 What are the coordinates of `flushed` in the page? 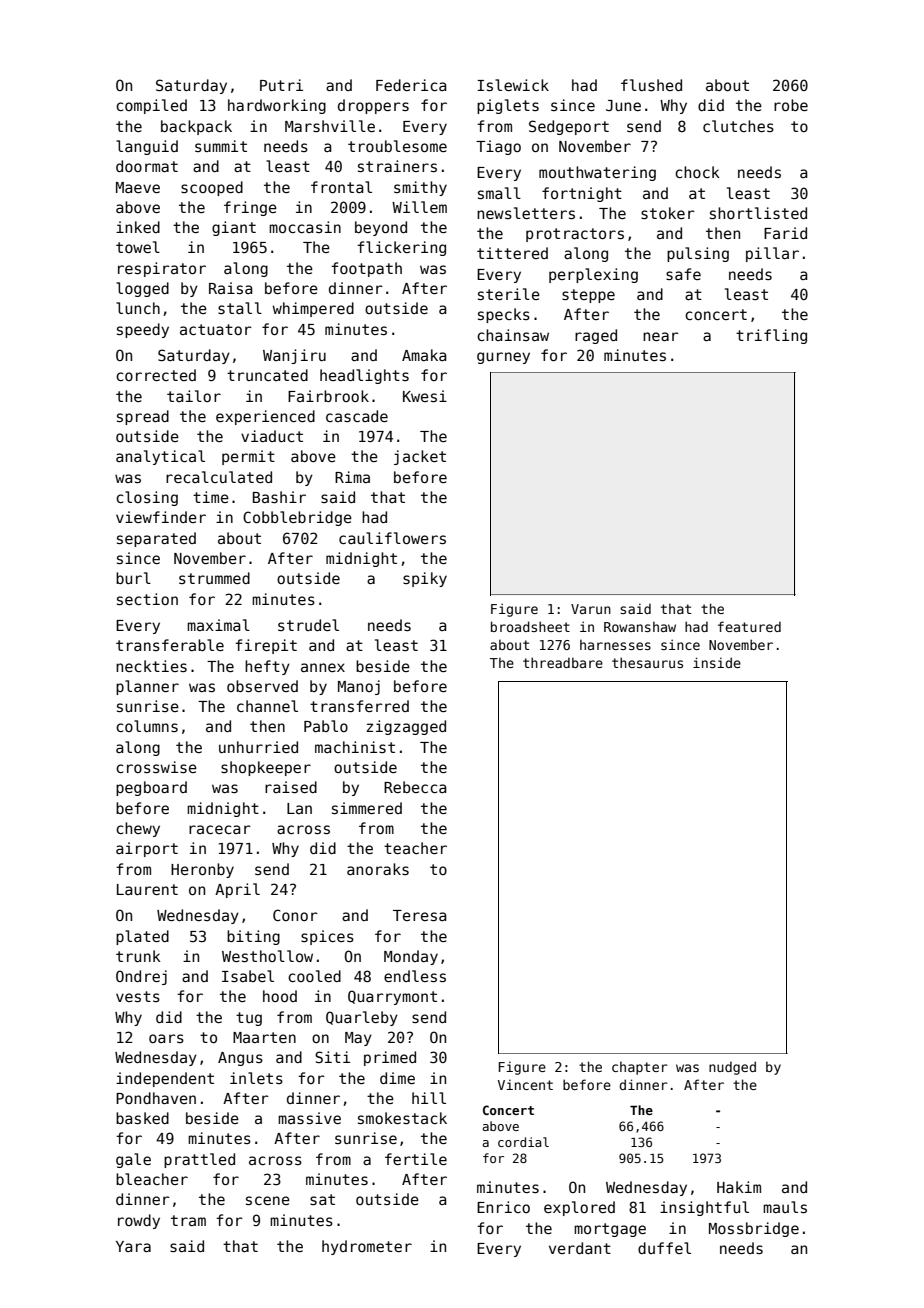 It's located at (651, 85).
